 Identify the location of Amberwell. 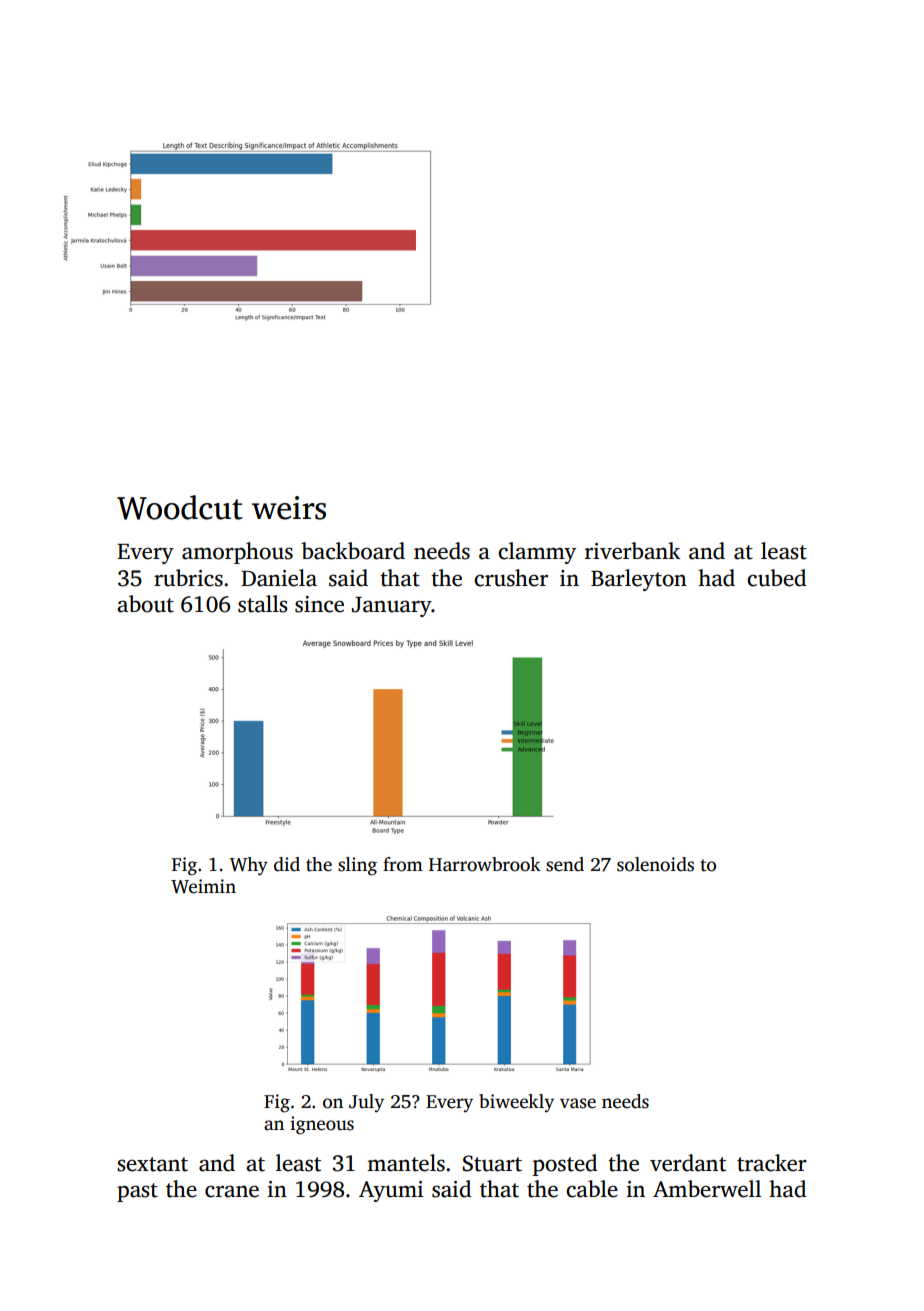
(707, 1189).
